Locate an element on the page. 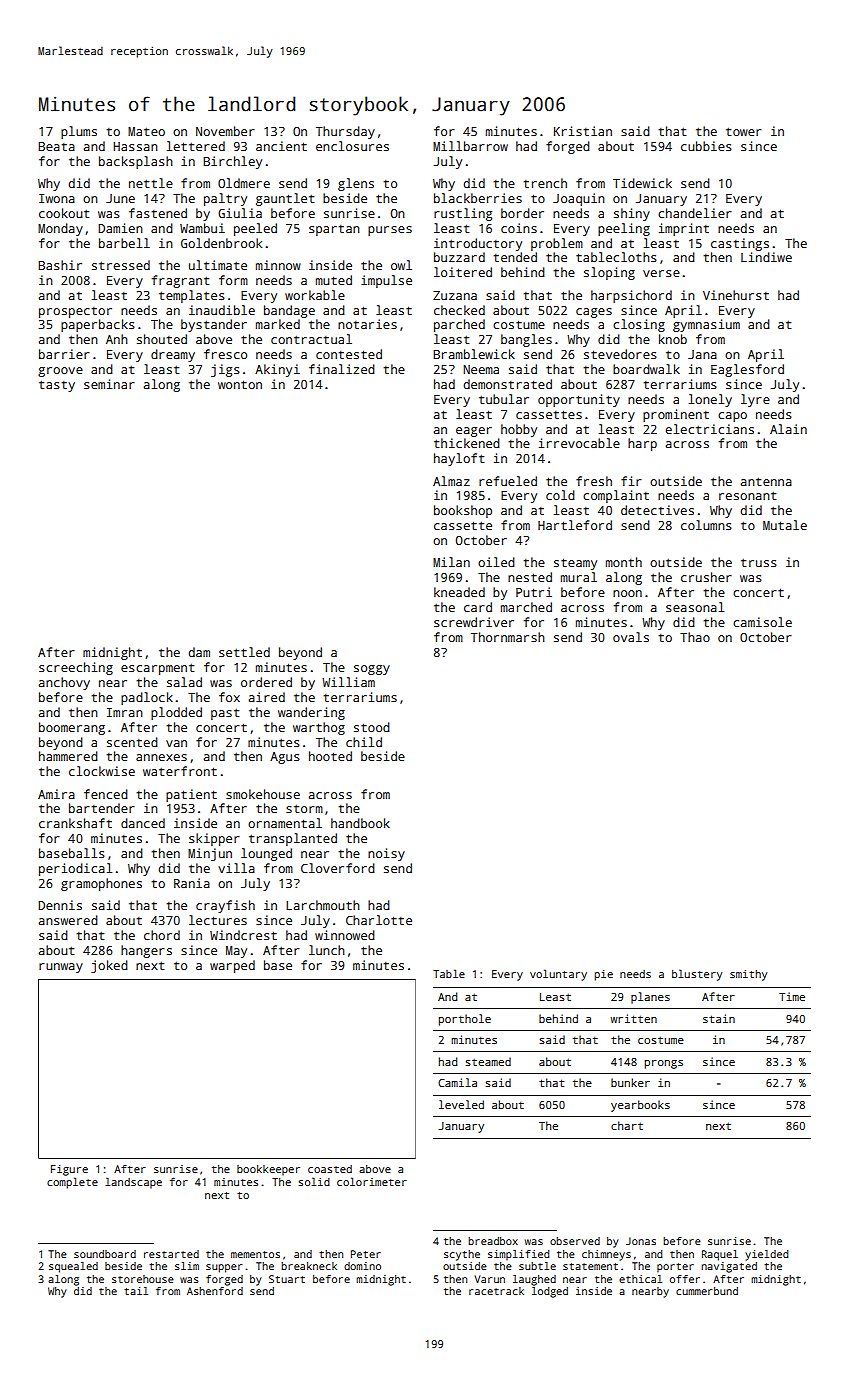  smithy is located at coordinates (748, 975).
